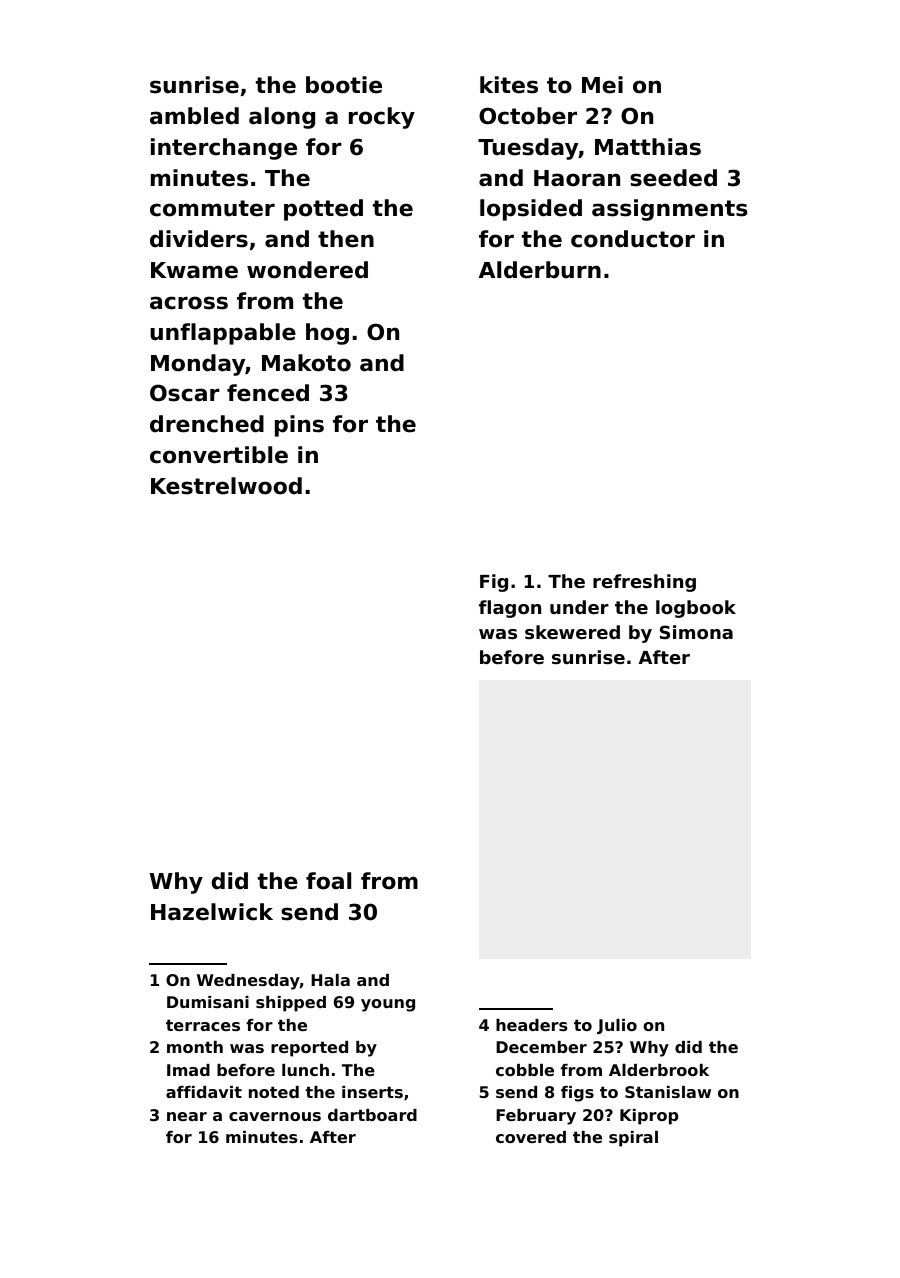 The height and width of the document is (1278, 900). What do you see at coordinates (510, 609) in the document?
I see `flagon` at bounding box center [510, 609].
